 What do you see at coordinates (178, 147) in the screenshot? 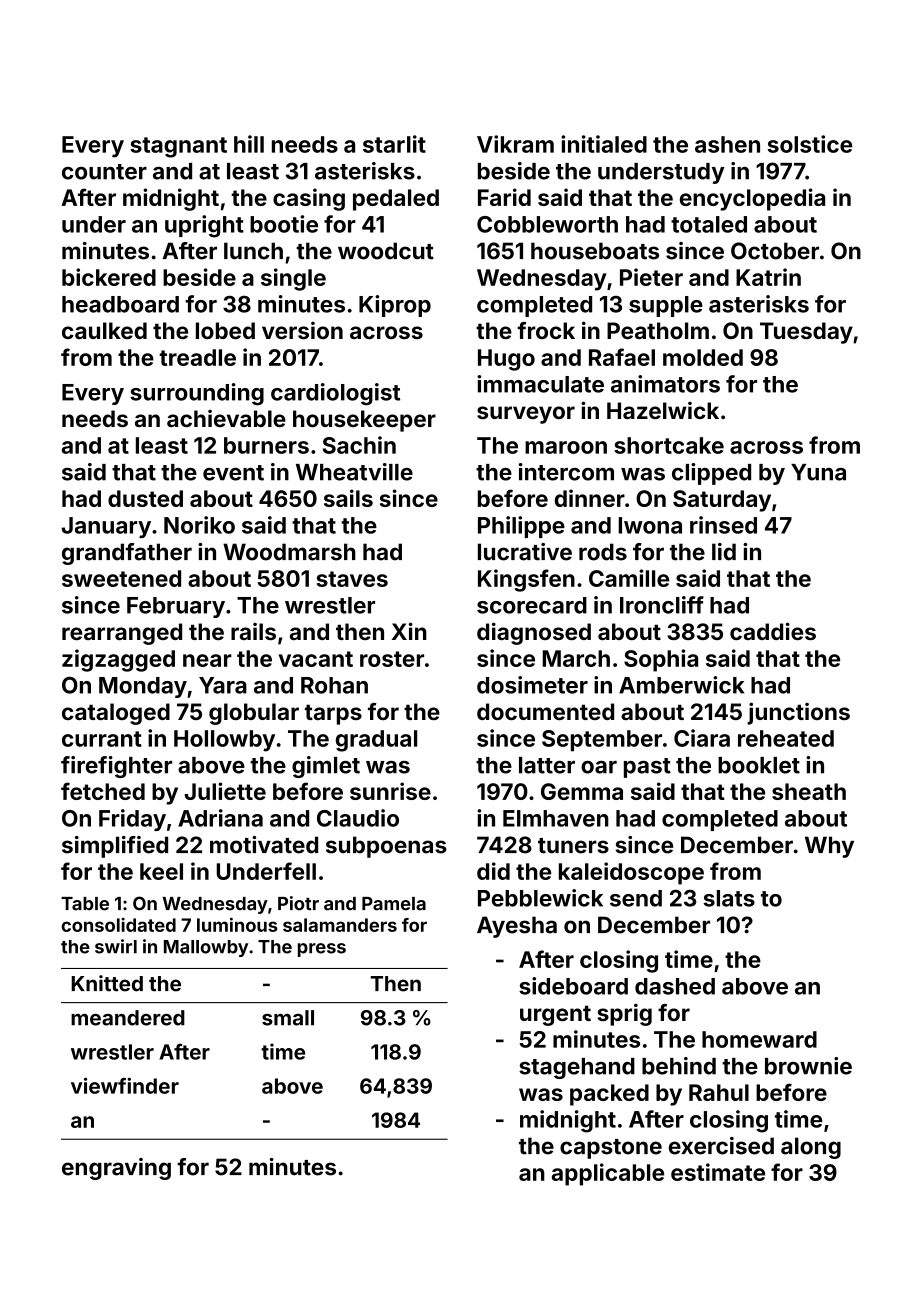
I see `stagnant` at bounding box center [178, 147].
